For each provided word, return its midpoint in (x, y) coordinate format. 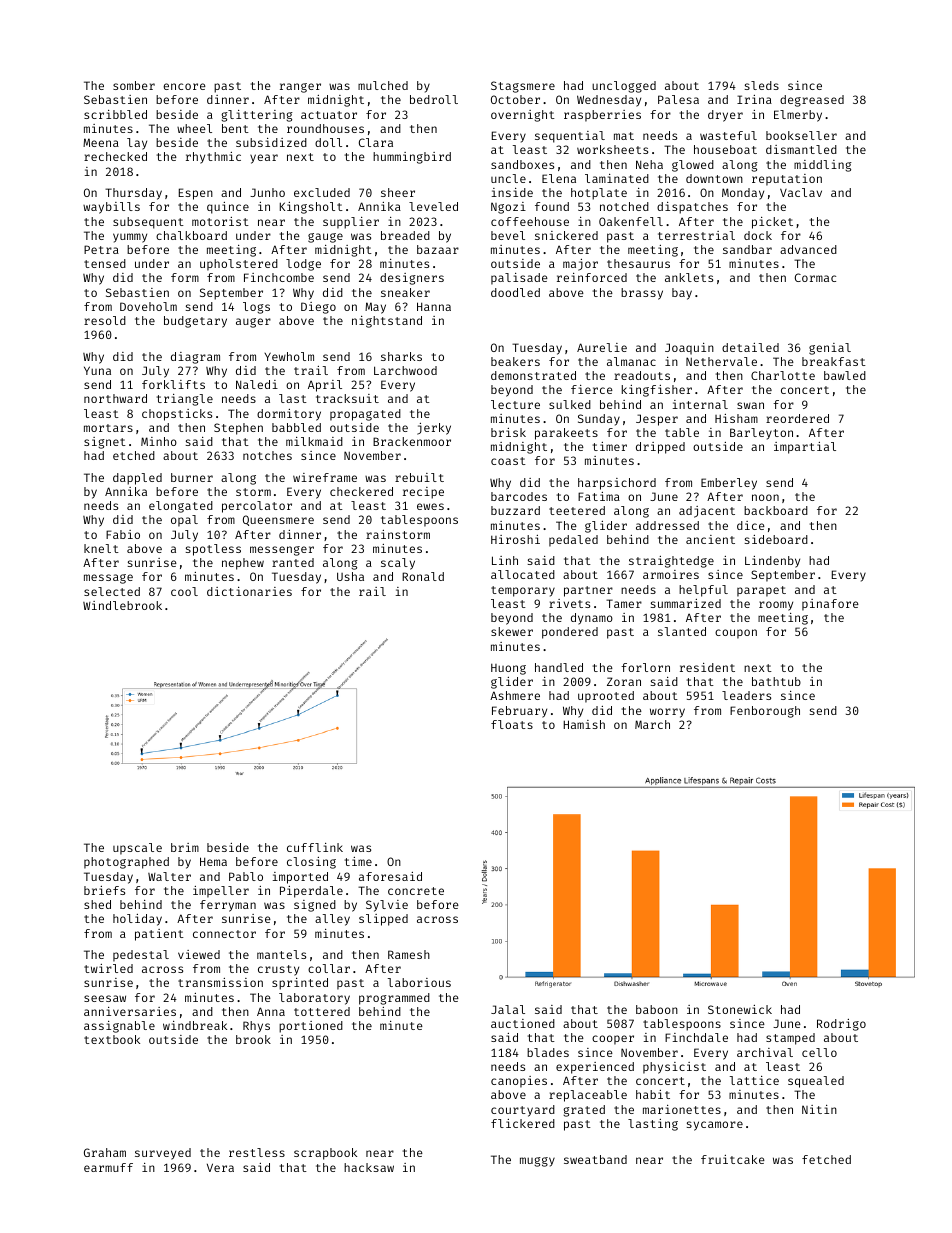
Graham (105, 1152)
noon (765, 497)
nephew (243, 564)
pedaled (573, 541)
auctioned (523, 1023)
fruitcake (733, 1159)
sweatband (595, 1159)
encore (184, 86)
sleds (762, 85)
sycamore (715, 1126)
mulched (383, 85)
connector (224, 934)
